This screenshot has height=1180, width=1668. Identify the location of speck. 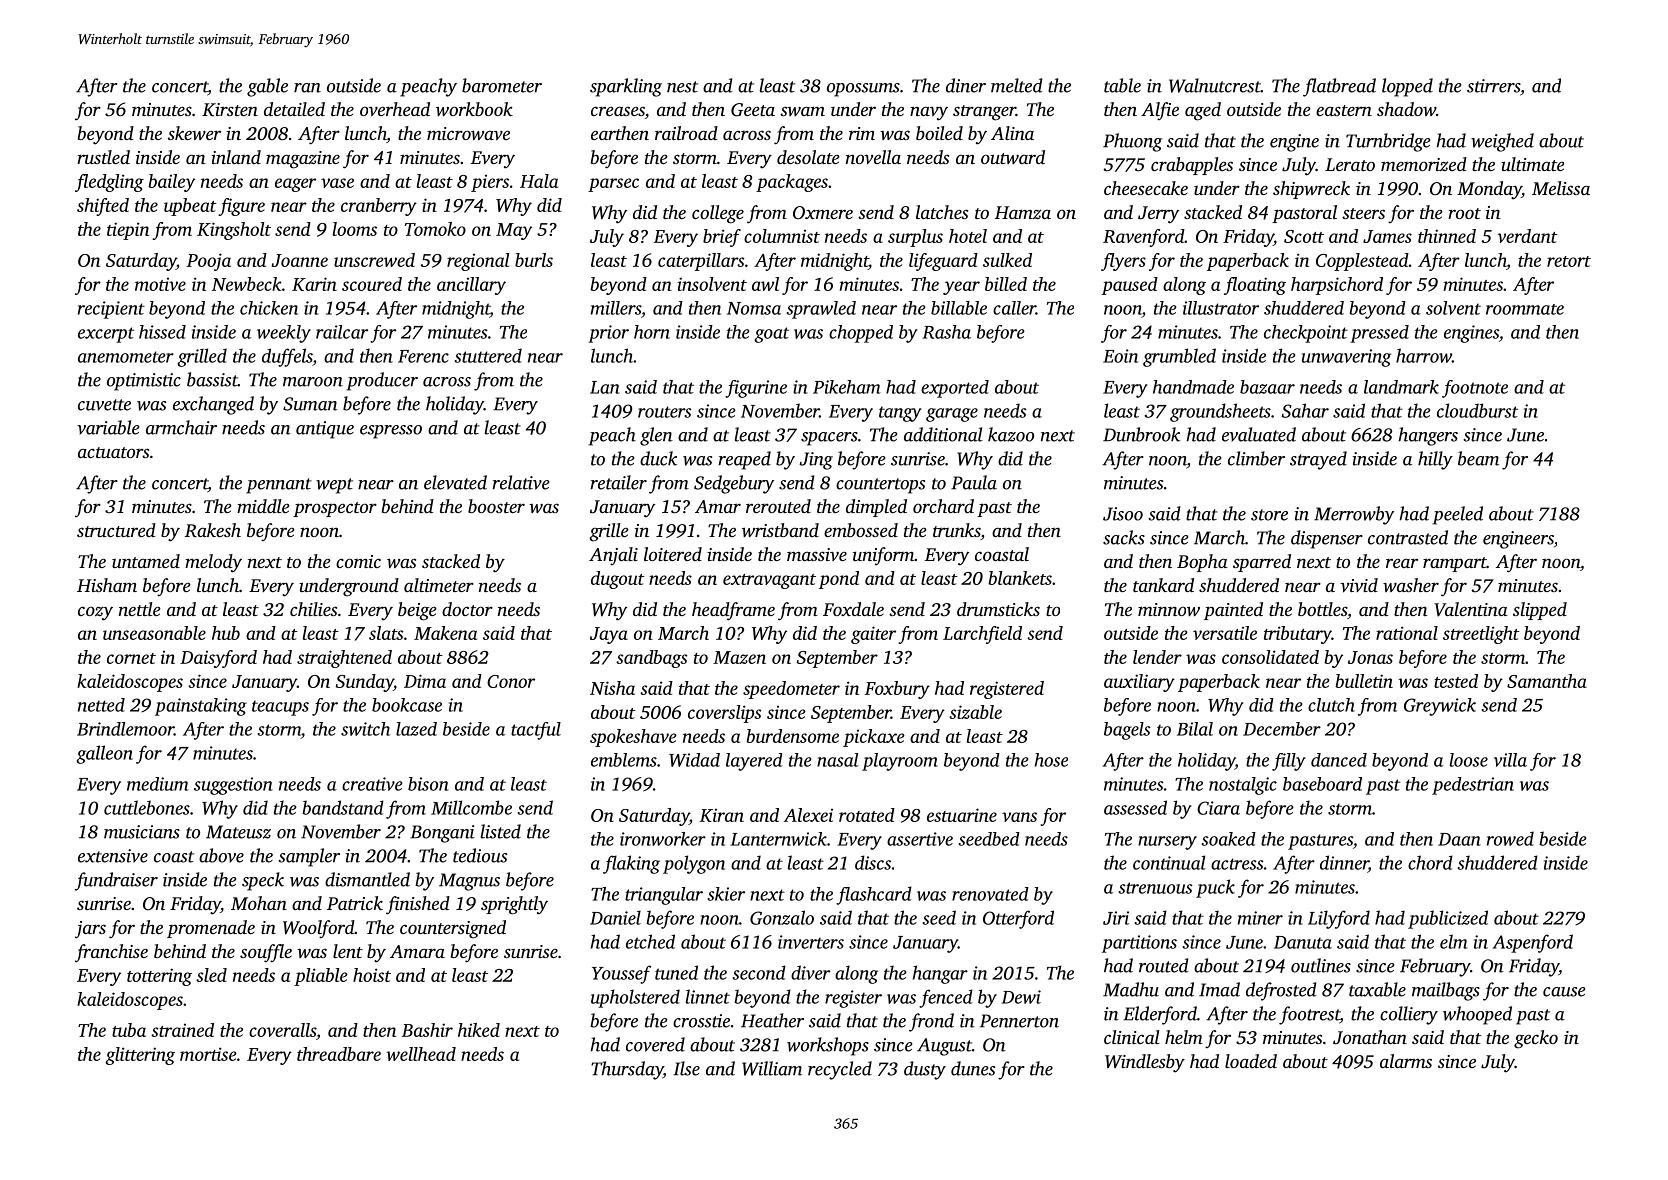
(263, 881).
